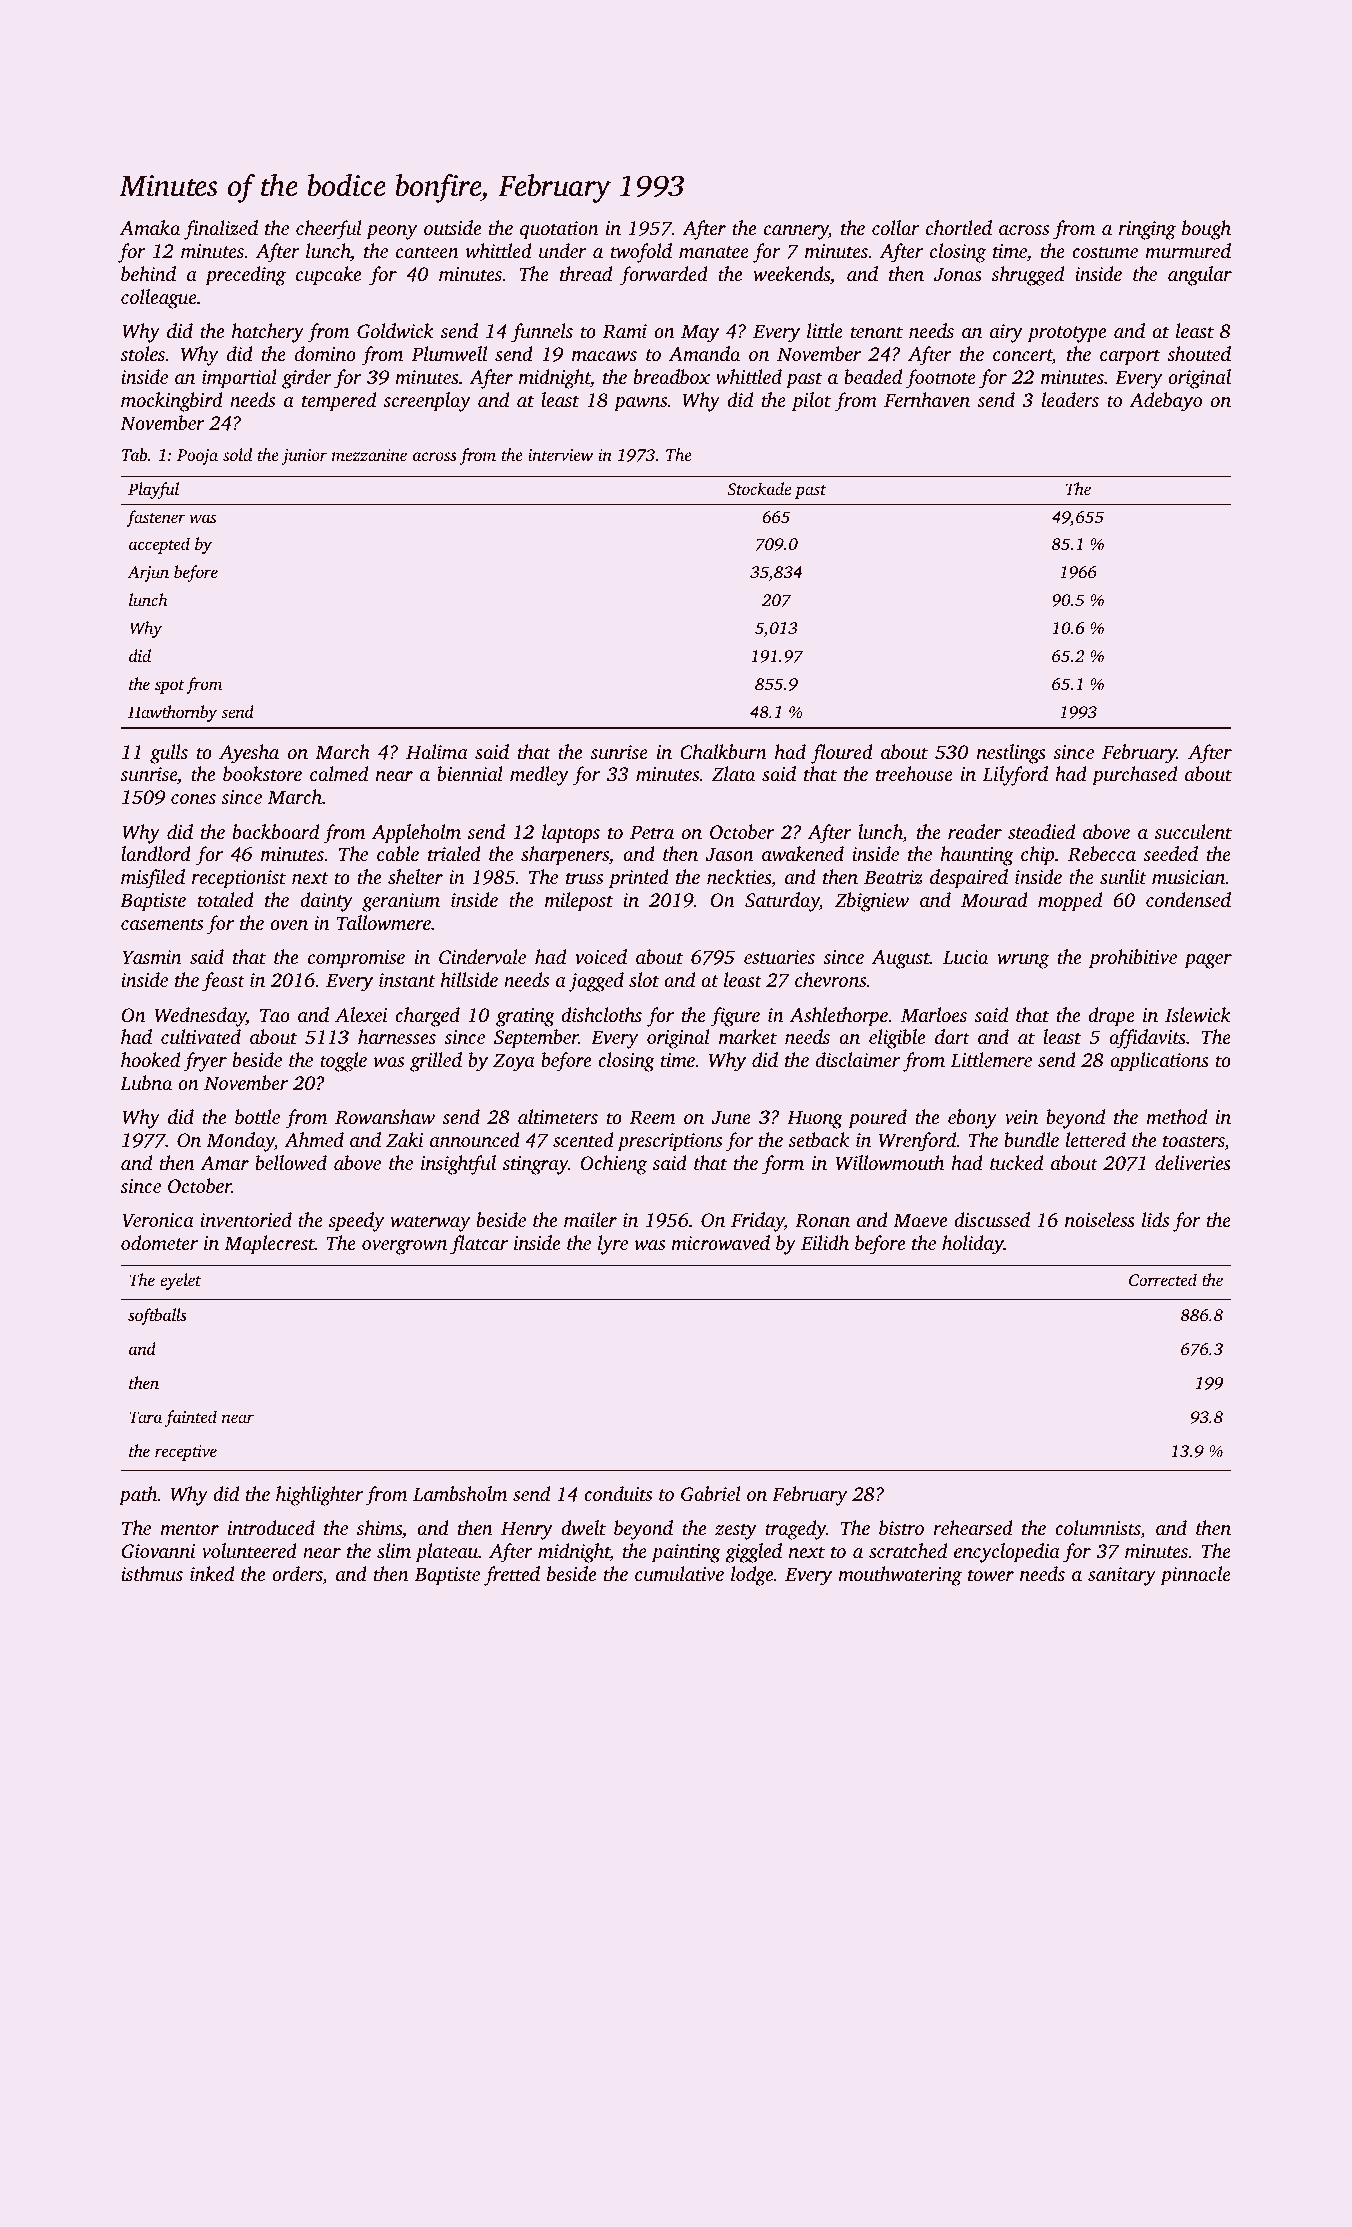  What do you see at coordinates (157, 1316) in the screenshot?
I see `softballs` at bounding box center [157, 1316].
